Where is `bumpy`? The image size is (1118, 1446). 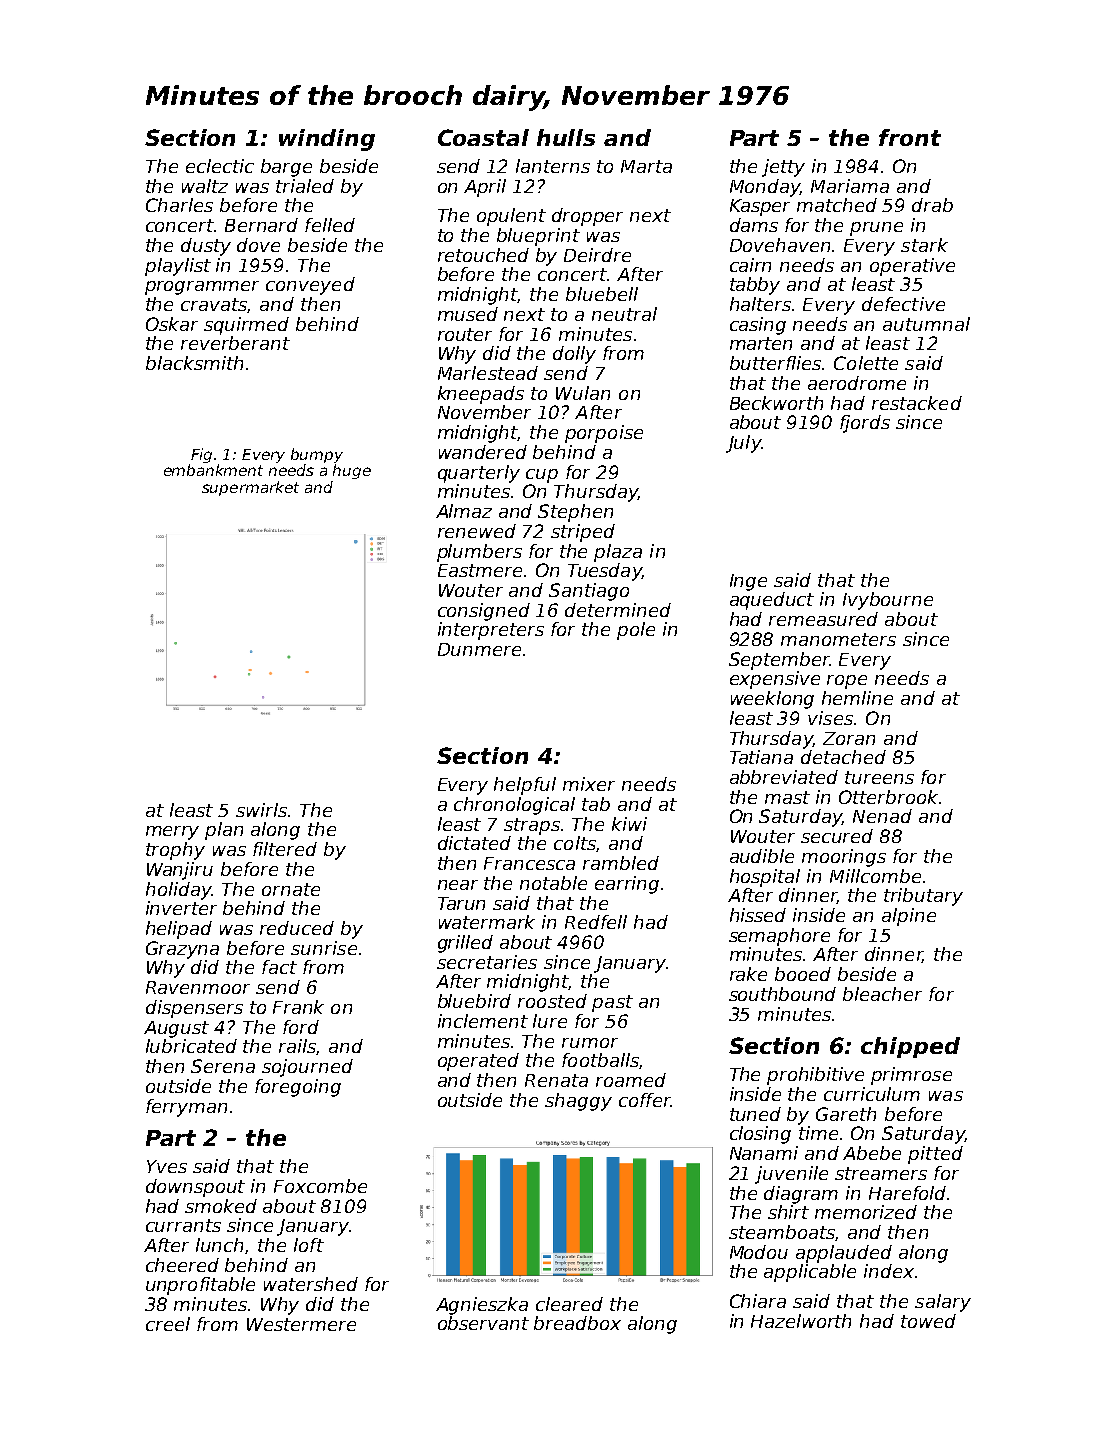 bumpy is located at coordinates (317, 455).
